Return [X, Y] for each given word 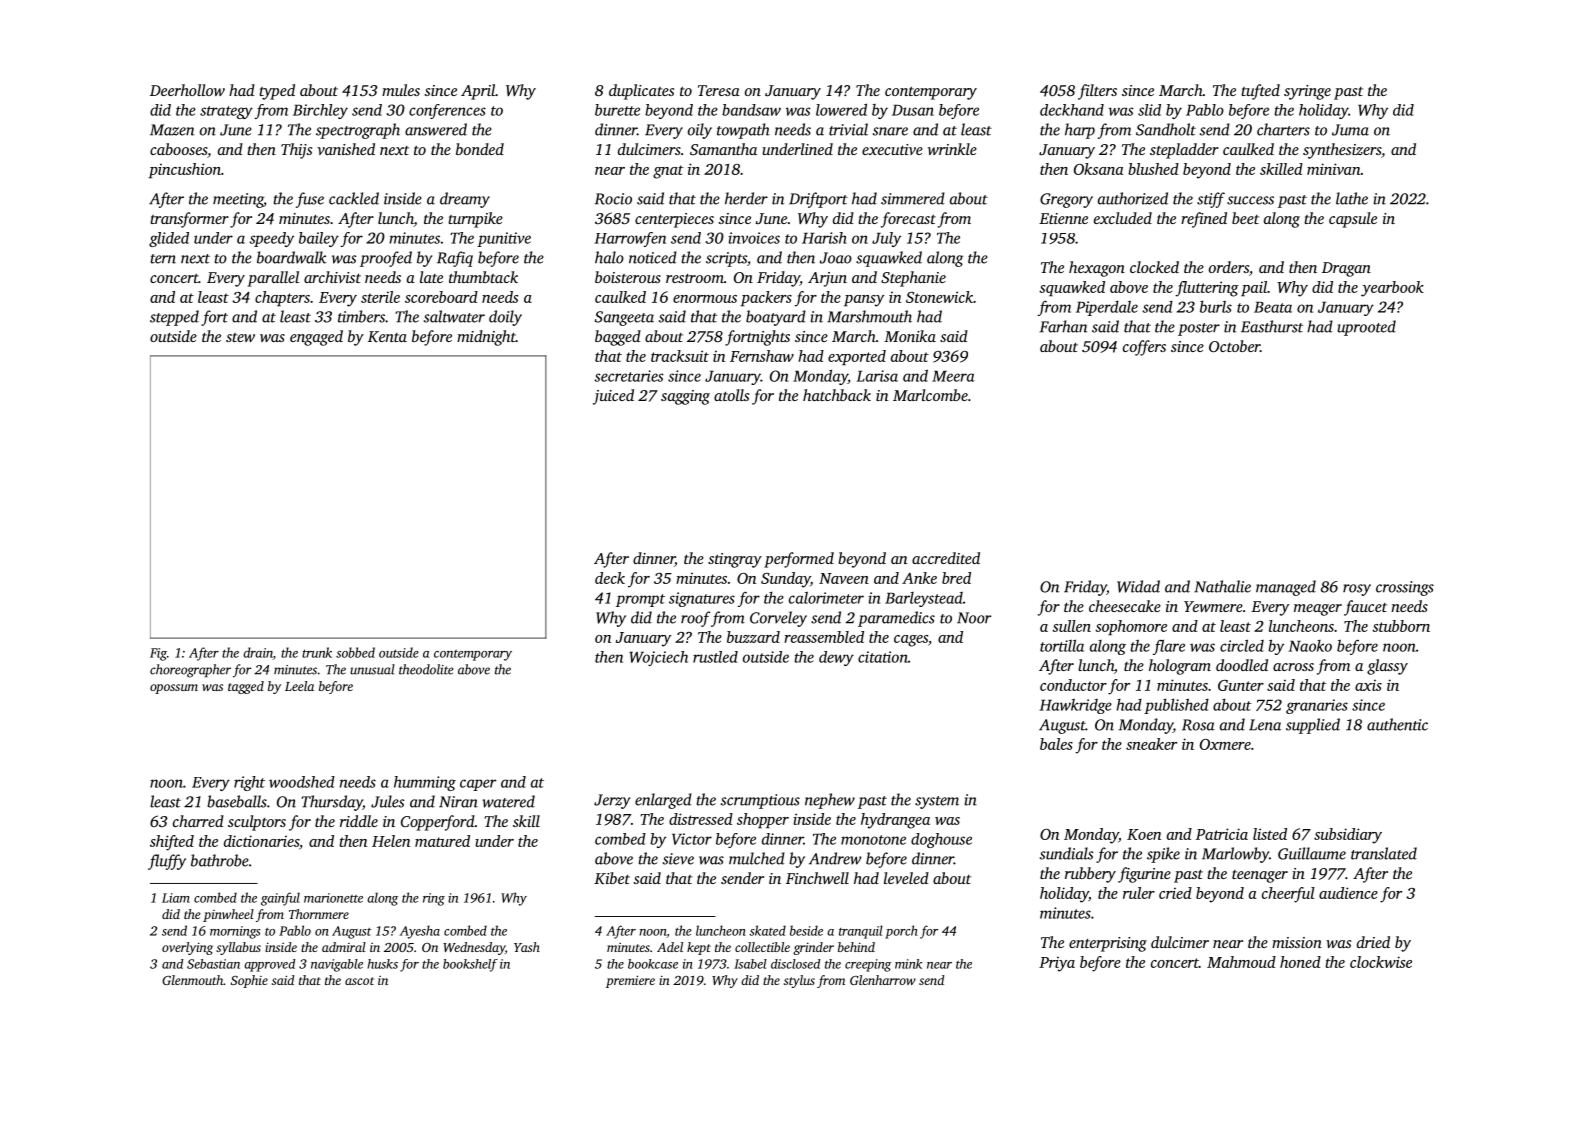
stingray [735, 560]
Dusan [913, 110]
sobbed [355, 652]
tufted [1260, 92]
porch [901, 932]
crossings [1405, 588]
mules [401, 90]
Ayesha [420, 932]
